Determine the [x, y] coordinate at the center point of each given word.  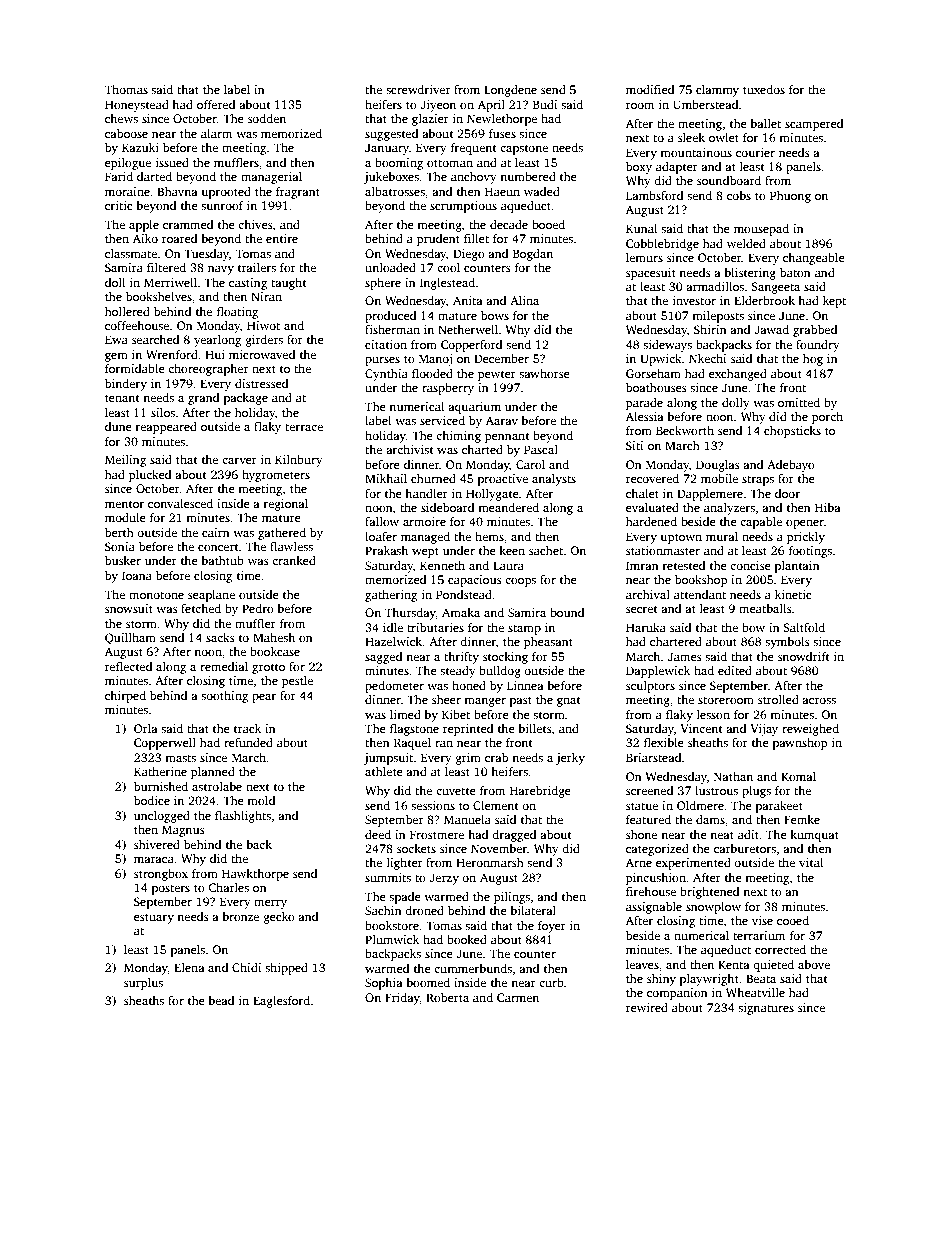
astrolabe [217, 786]
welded [746, 243]
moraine [127, 191]
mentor [124, 504]
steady [458, 672]
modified [650, 89]
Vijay [764, 730]
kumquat [814, 836]
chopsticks [792, 432]
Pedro [258, 608]
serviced [442, 420]
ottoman [450, 163]
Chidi [246, 967]
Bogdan [533, 255]
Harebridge [540, 792]
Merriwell [170, 282]
